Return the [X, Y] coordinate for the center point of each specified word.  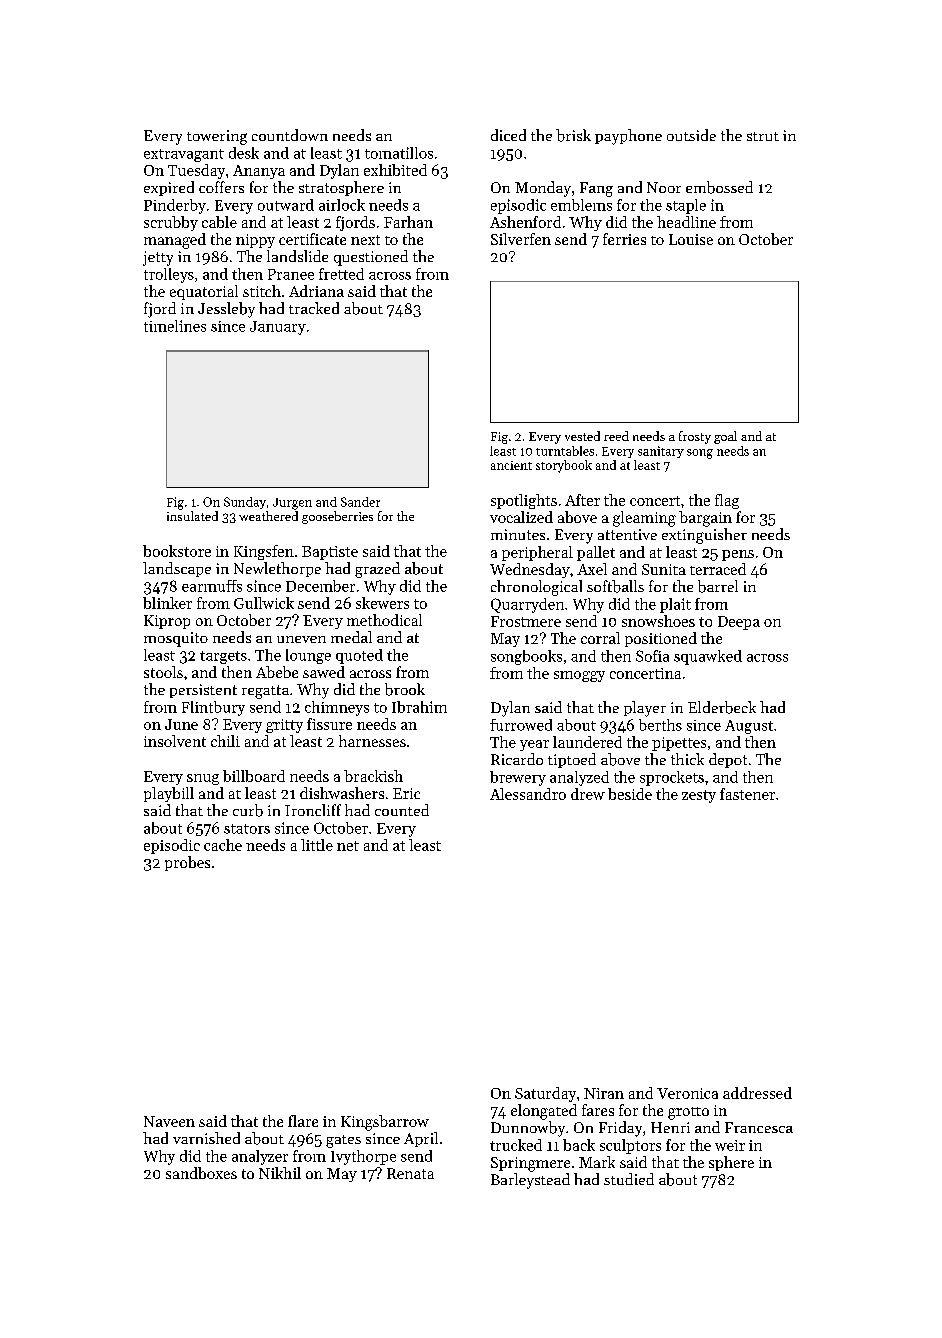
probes [187, 863]
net [348, 846]
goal [725, 437]
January [278, 328]
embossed [719, 187]
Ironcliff [313, 810]
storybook [564, 466]
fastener [747, 794]
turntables [565, 451]
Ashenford [525, 222]
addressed [757, 1093]
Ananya [259, 172]
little [317, 845]
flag [727, 501]
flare [303, 1121]
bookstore [177, 551]
